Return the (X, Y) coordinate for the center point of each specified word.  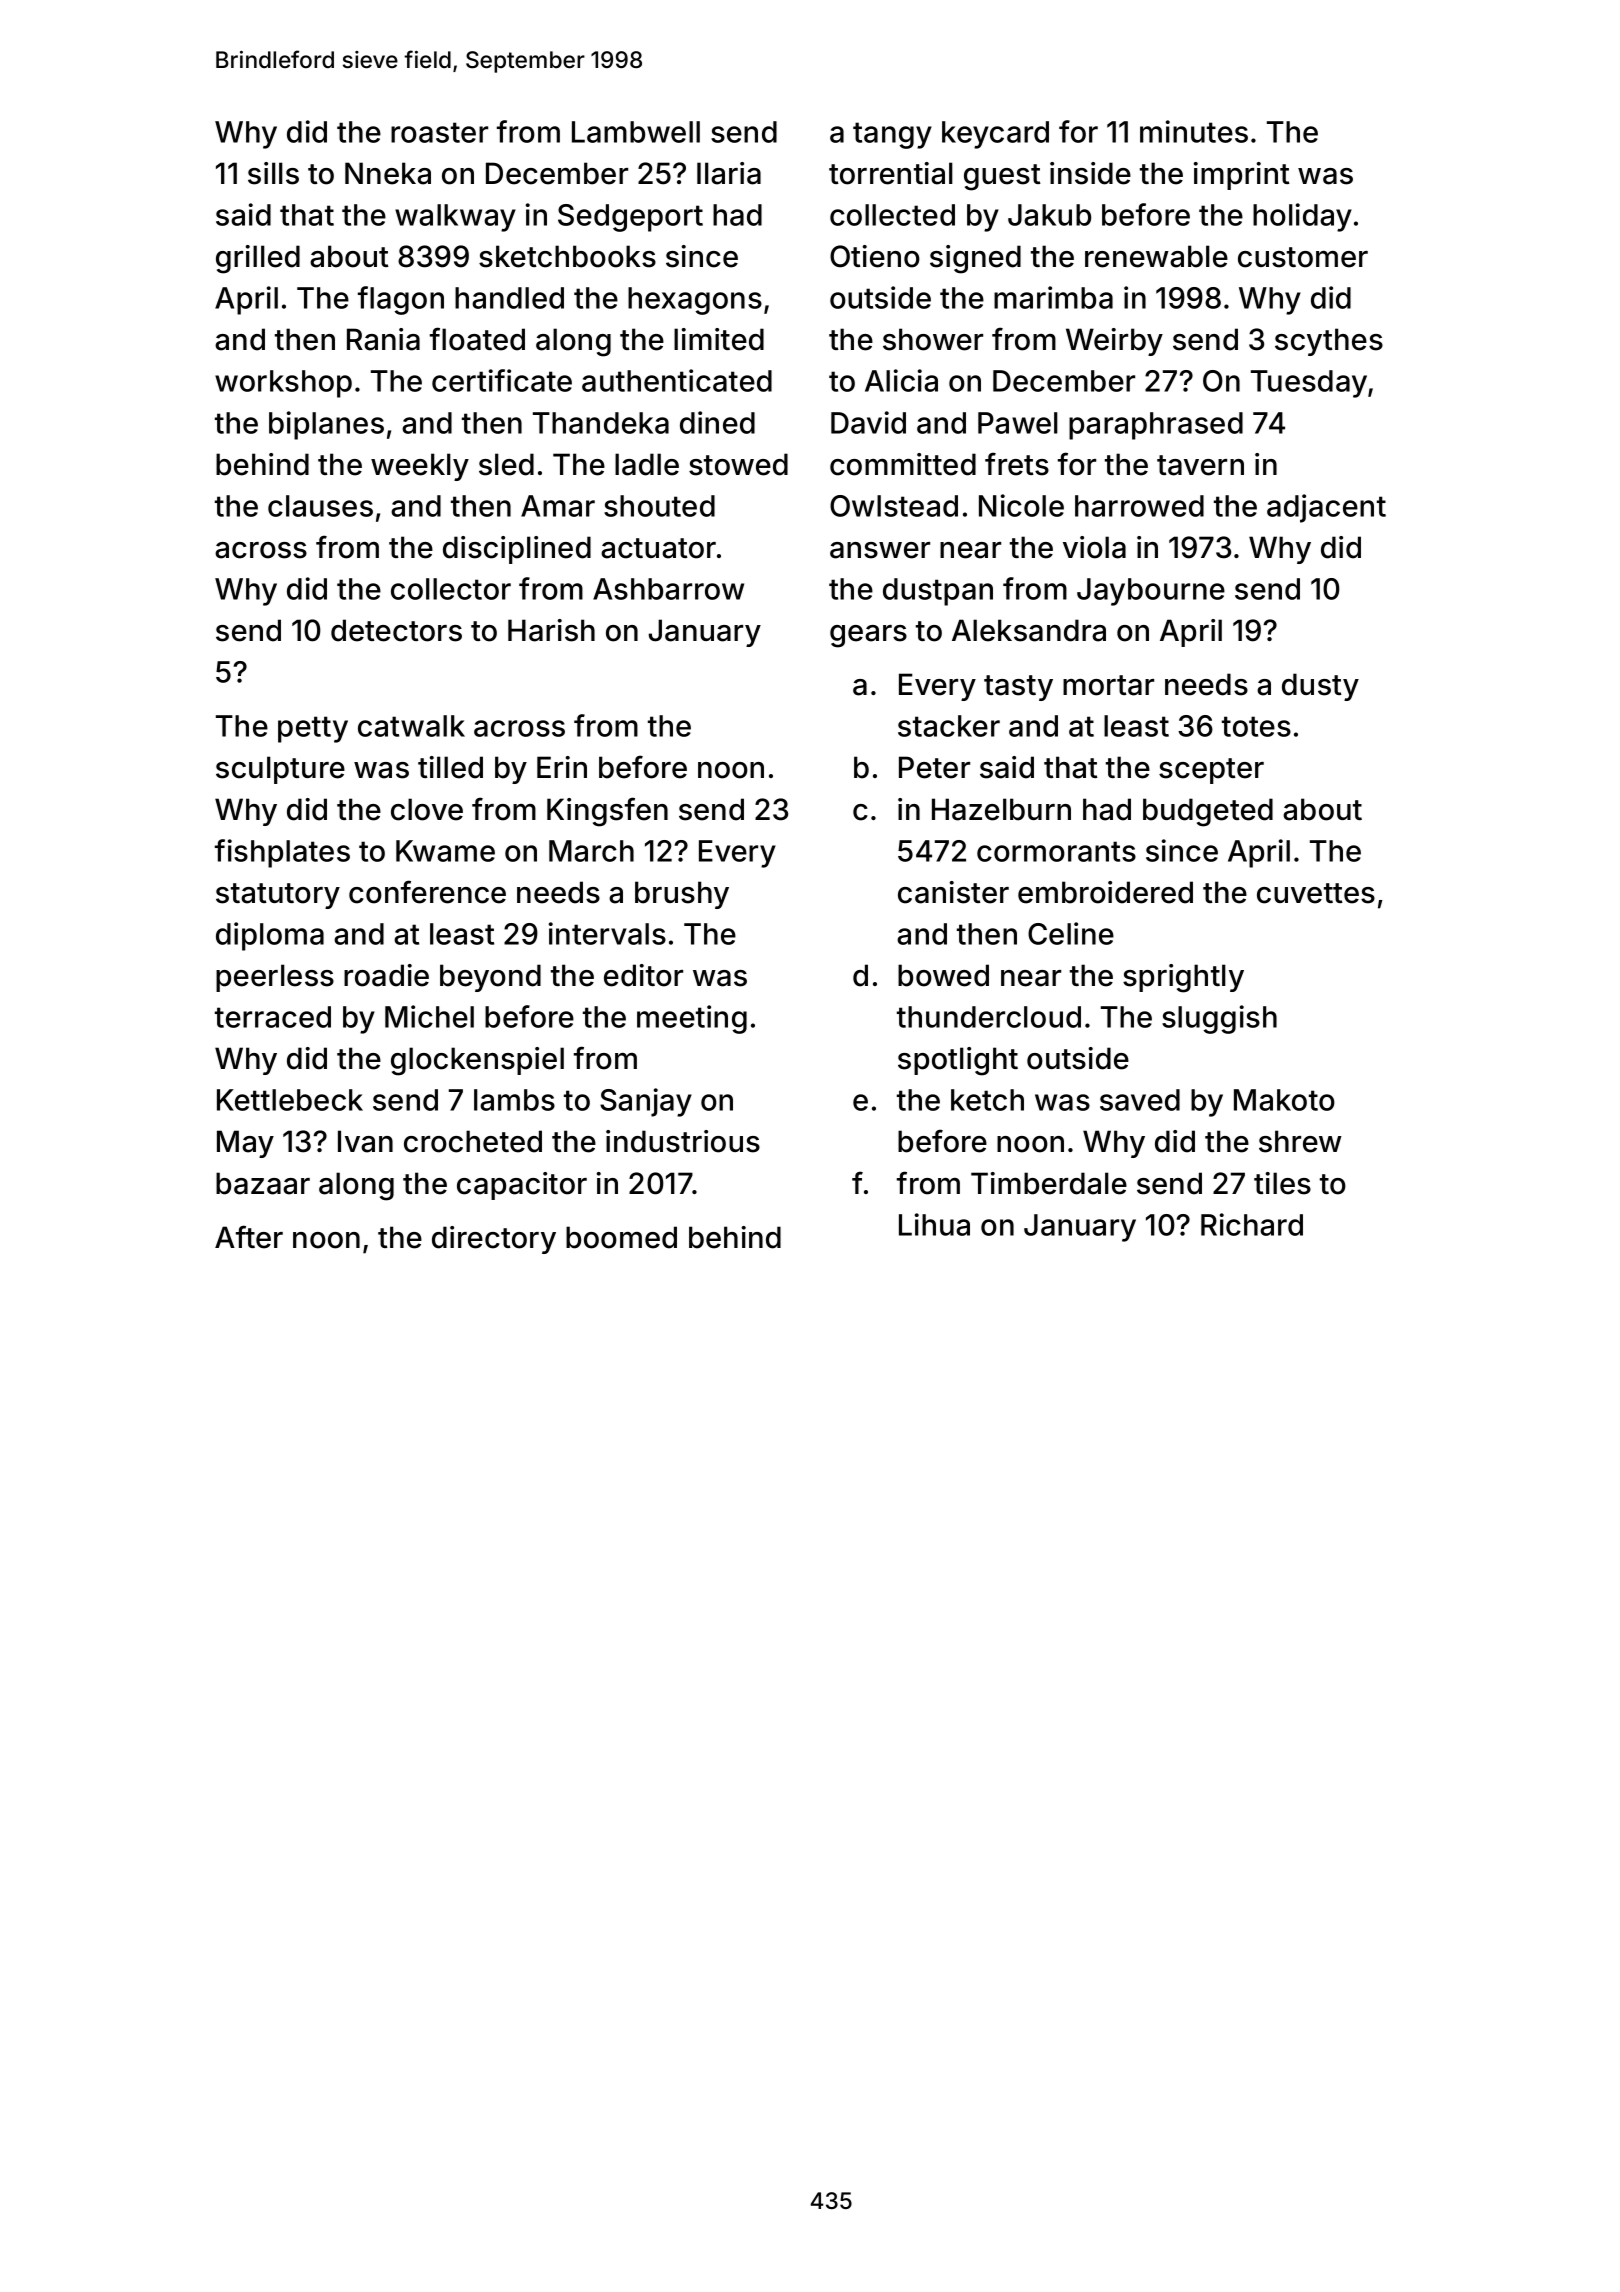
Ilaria (729, 173)
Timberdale (1049, 1183)
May (245, 1144)
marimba (1053, 297)
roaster (439, 132)
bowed (943, 975)
